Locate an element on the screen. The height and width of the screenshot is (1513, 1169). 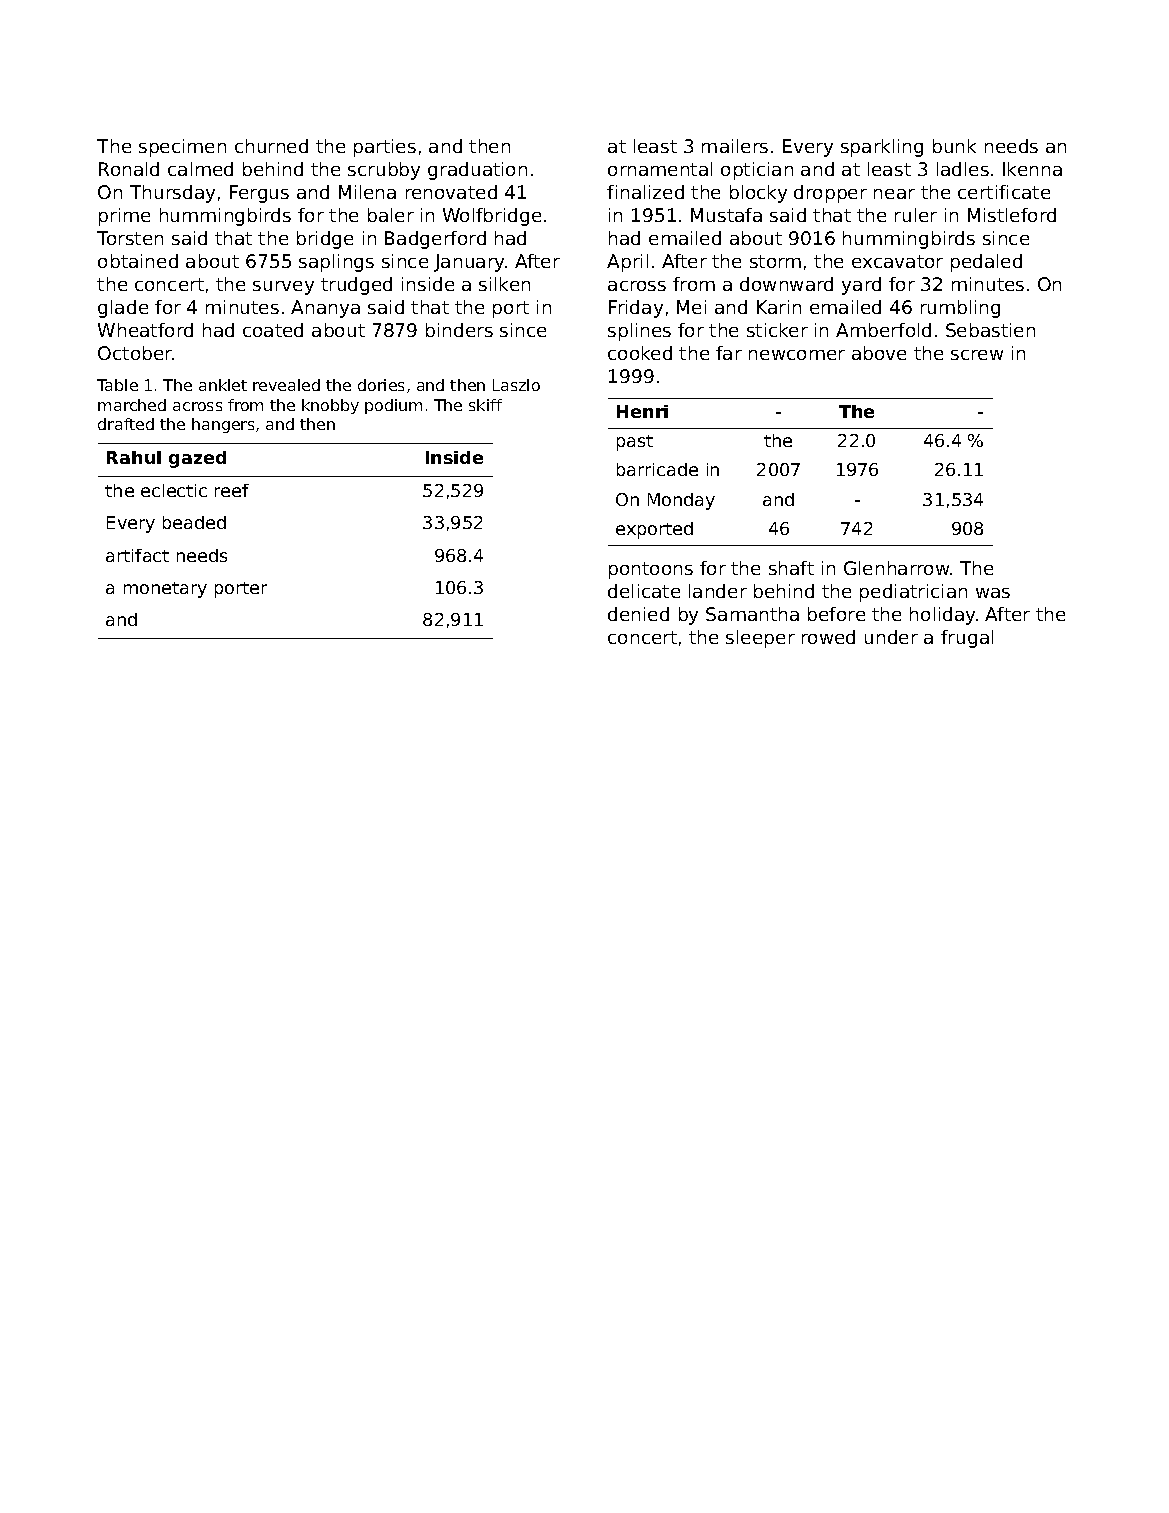
finalized is located at coordinates (645, 192).
